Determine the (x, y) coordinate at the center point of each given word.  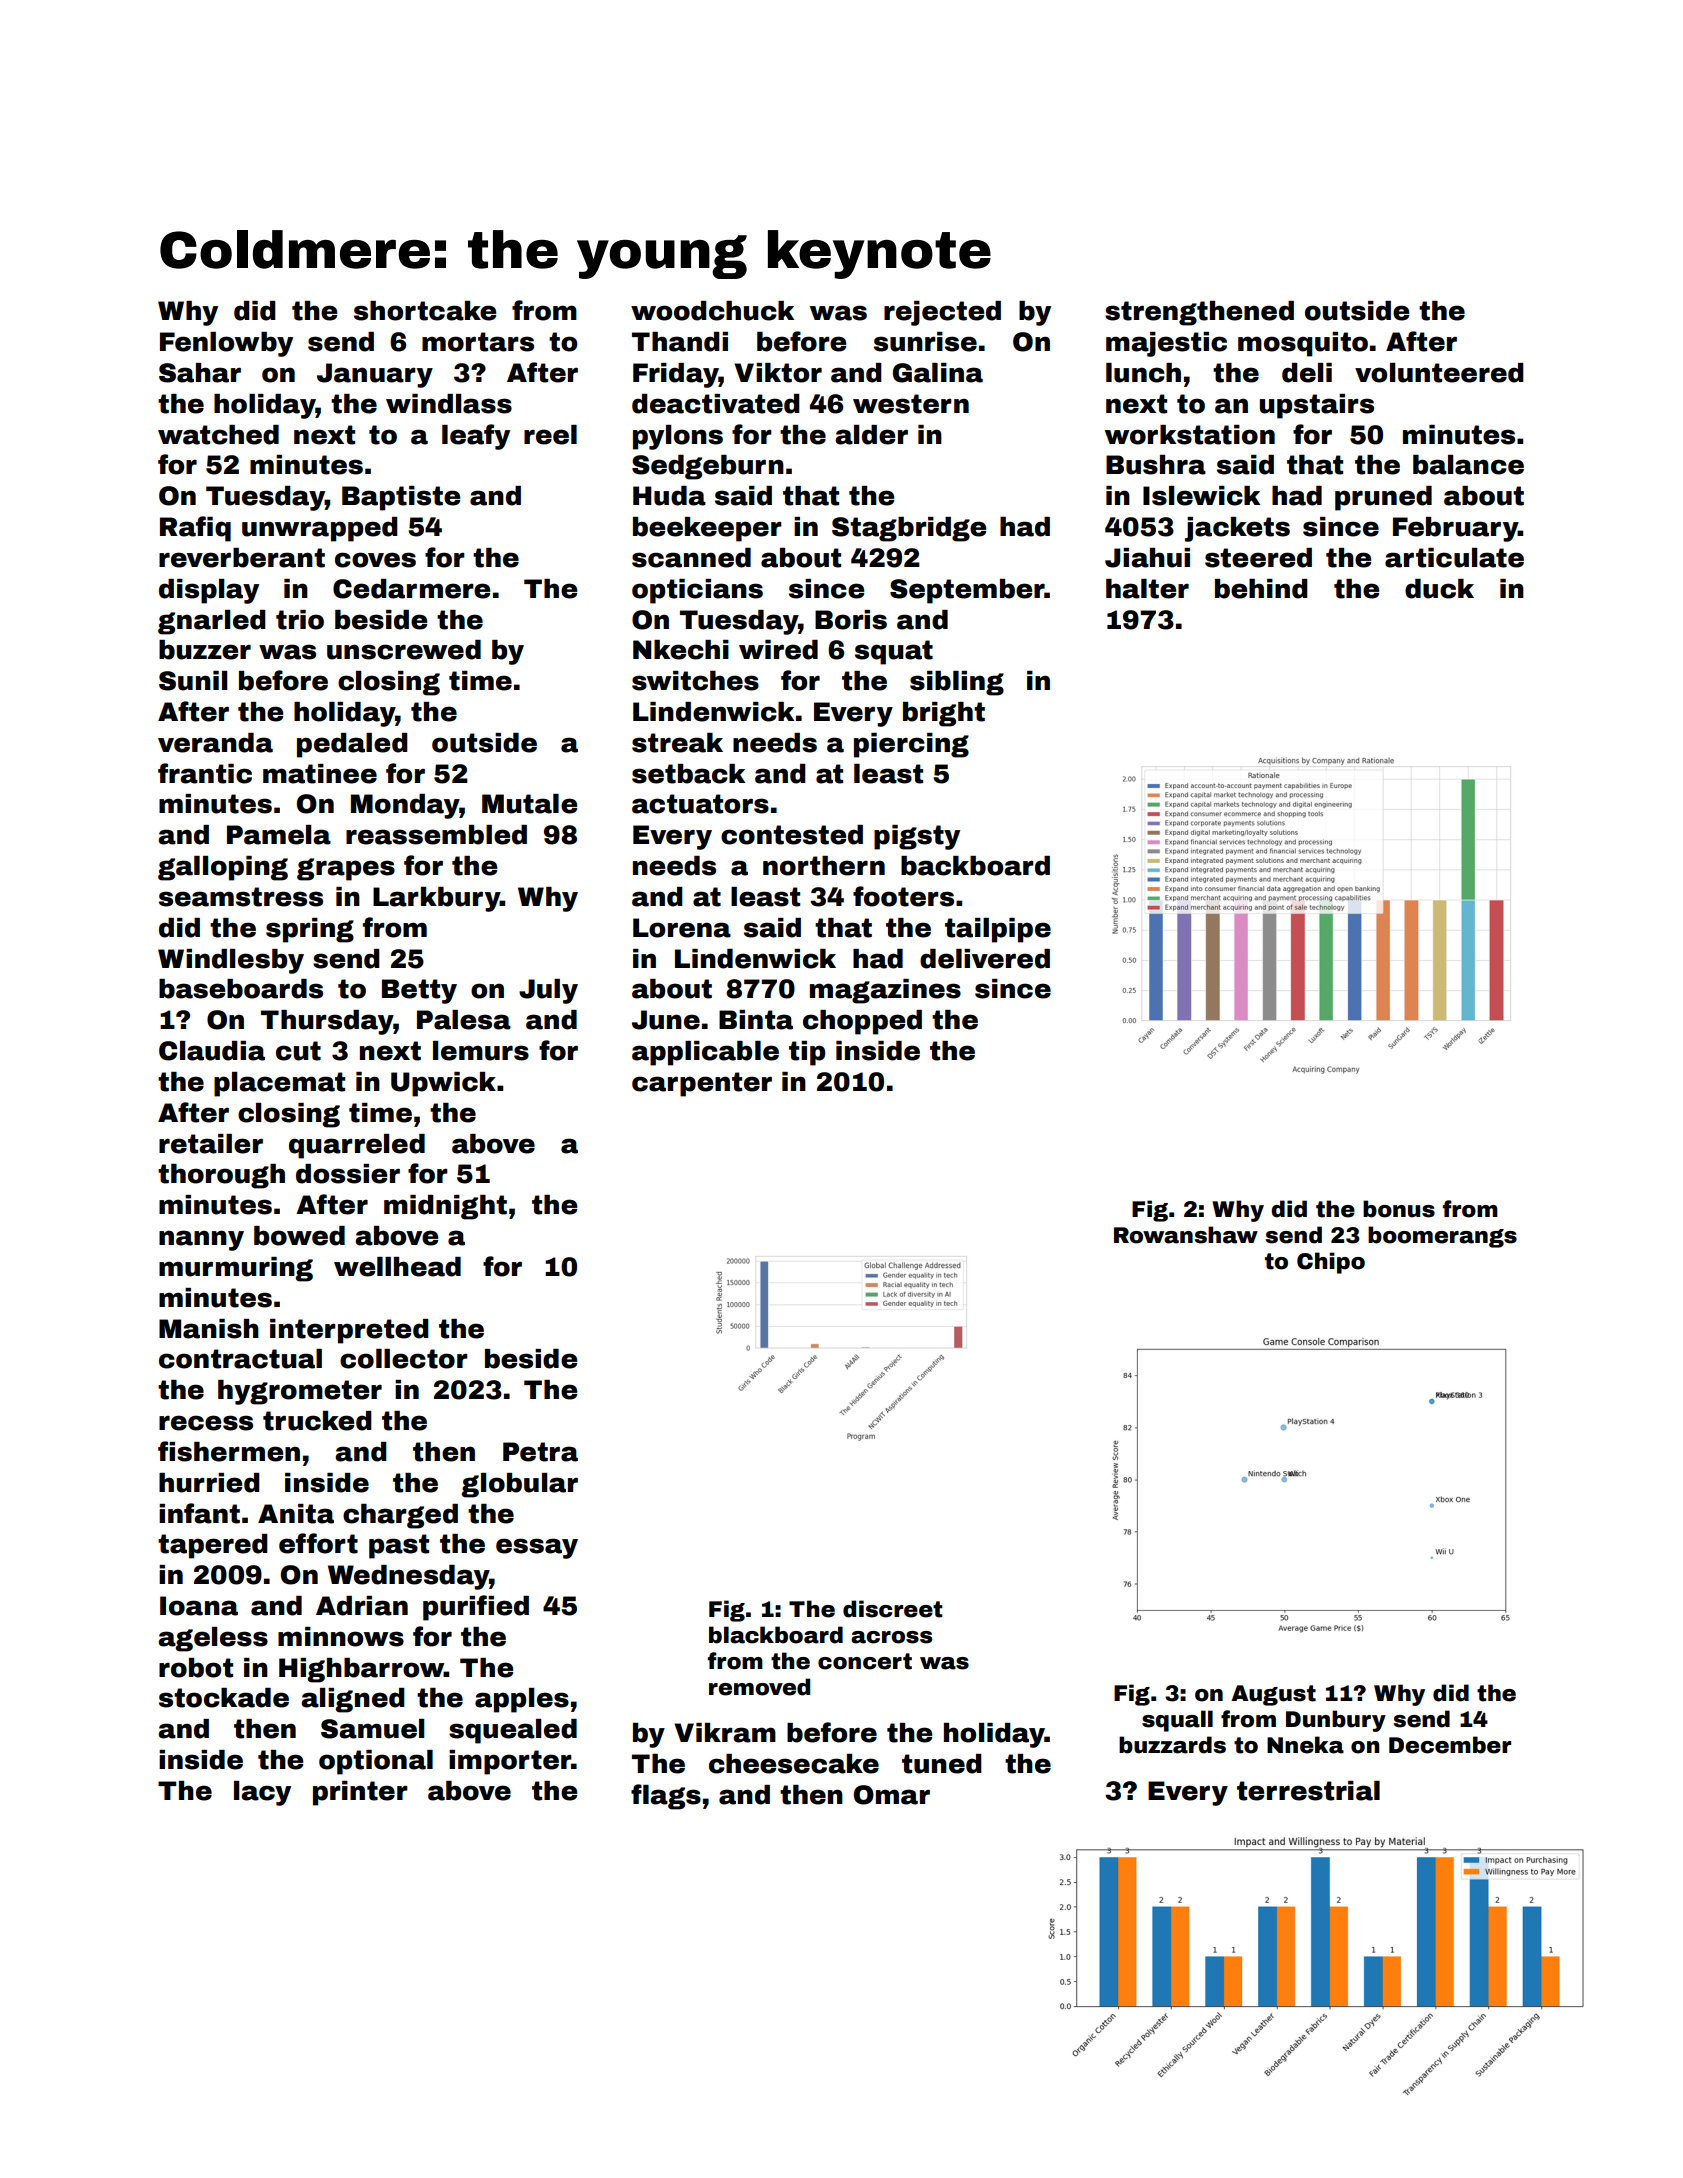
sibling (957, 683)
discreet (892, 1609)
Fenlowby (226, 344)
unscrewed (404, 650)
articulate (1454, 558)
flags (666, 1797)
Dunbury (1336, 1721)
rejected (942, 313)
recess (206, 1423)
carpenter (702, 1084)
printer (360, 1793)
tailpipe (998, 930)
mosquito (1303, 344)
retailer (211, 1144)
